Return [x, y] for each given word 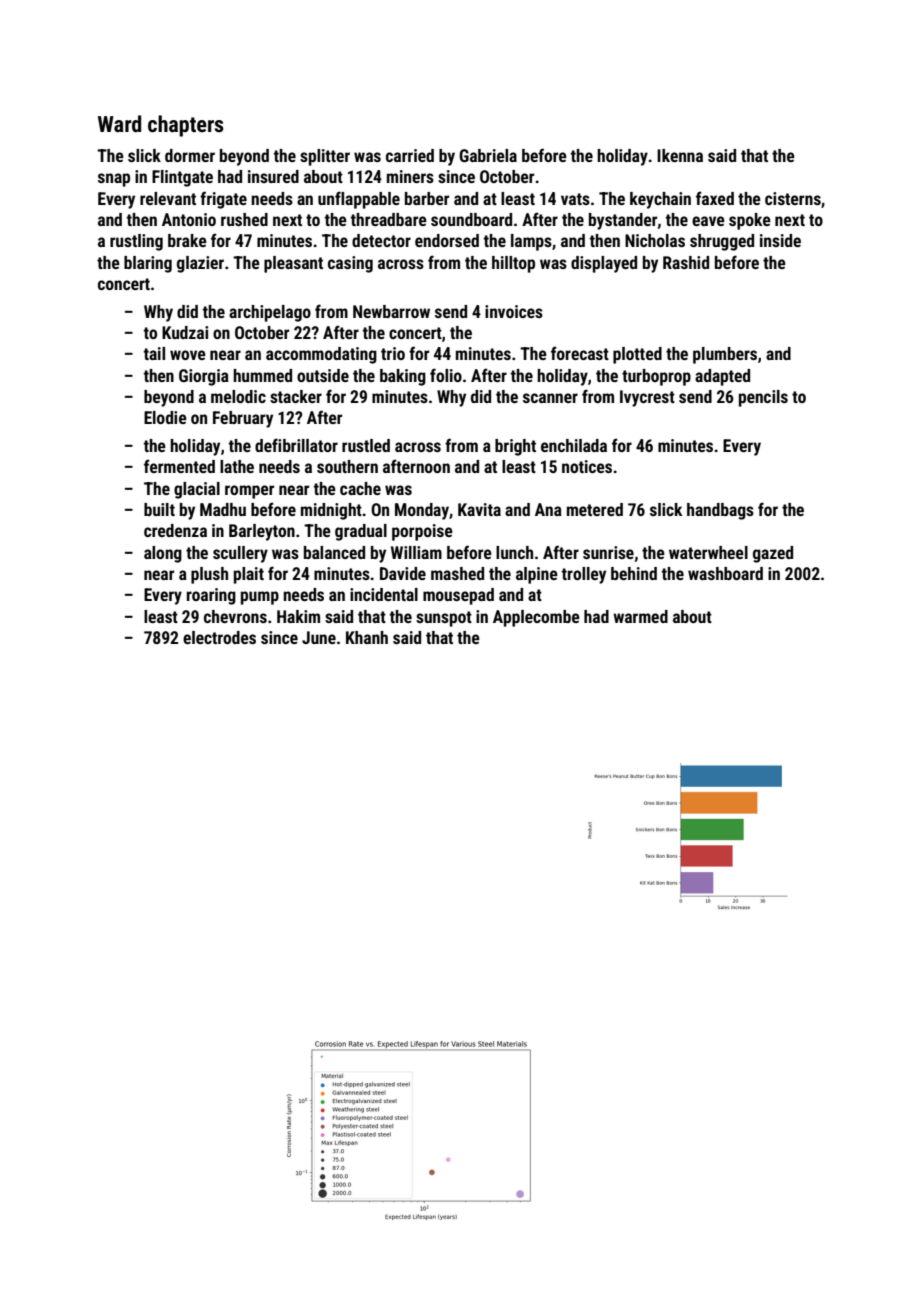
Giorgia [204, 377]
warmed [640, 616]
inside [780, 240]
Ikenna [680, 155]
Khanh [367, 637]
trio [393, 353]
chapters [186, 126]
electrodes [219, 637]
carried [410, 155]
